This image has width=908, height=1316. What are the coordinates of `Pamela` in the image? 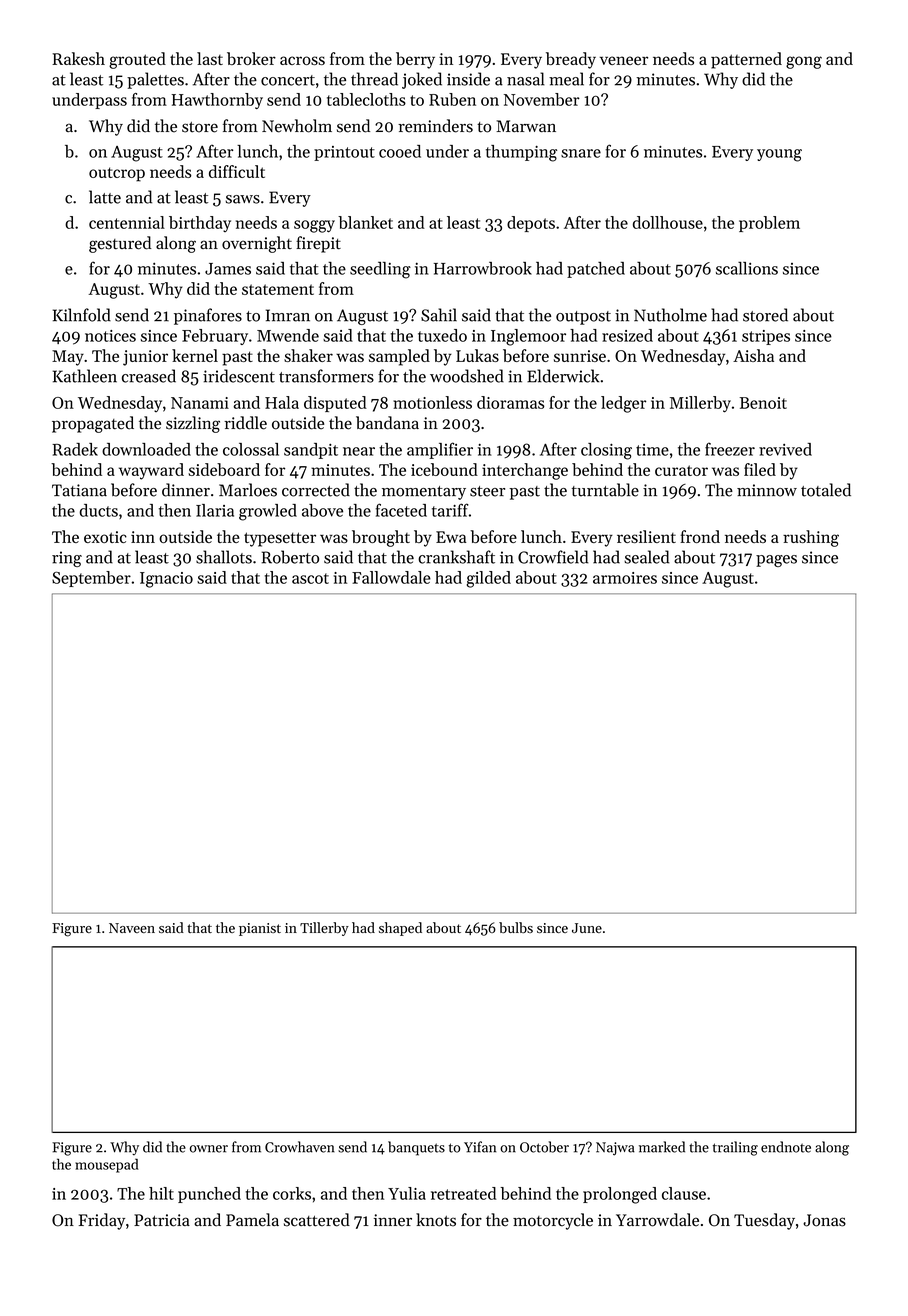 It's located at (252, 1220).
